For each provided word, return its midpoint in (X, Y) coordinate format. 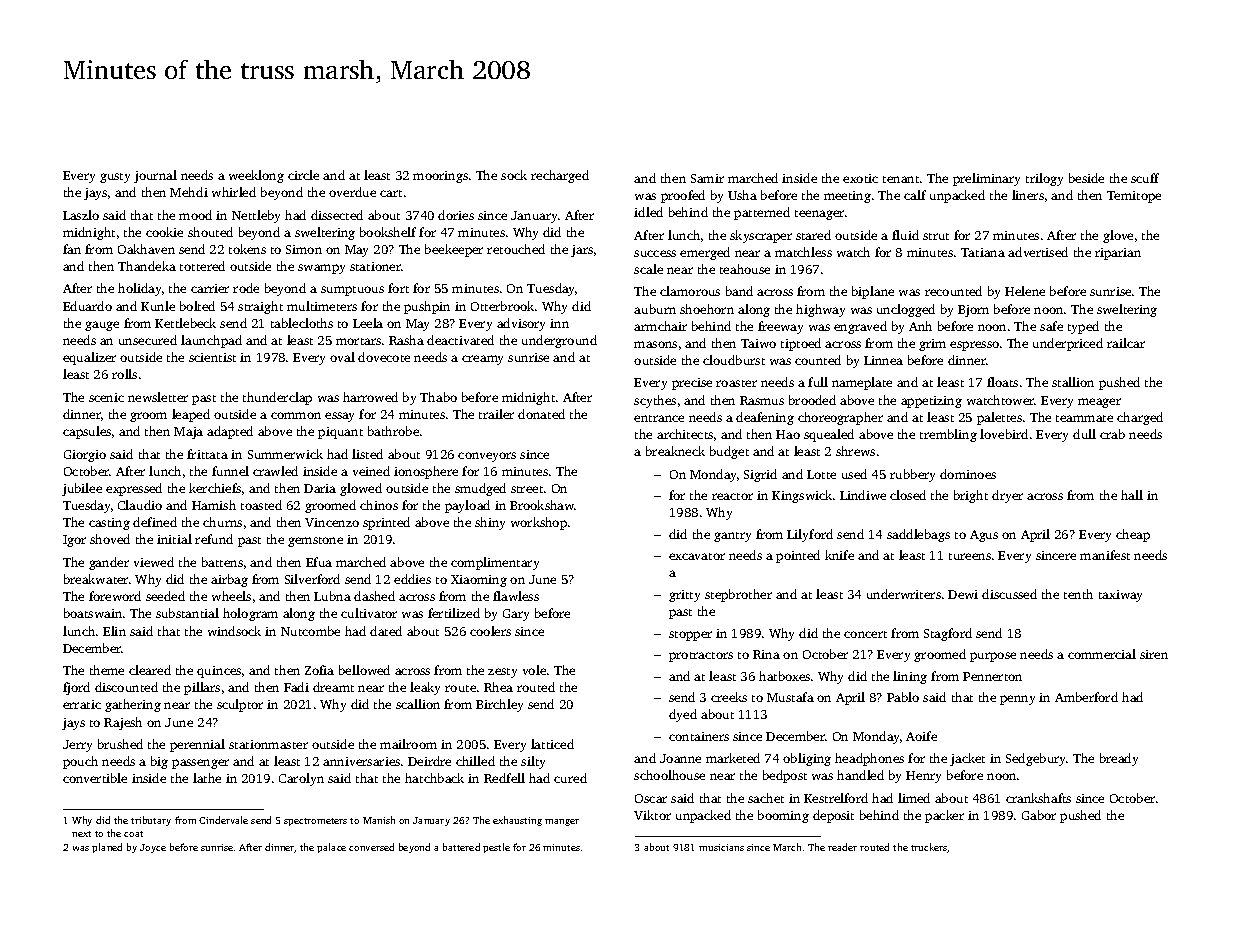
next (81, 834)
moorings (440, 177)
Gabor (1039, 815)
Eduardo (87, 306)
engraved (860, 327)
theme (107, 670)
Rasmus (762, 400)
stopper (690, 636)
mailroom (408, 744)
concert (865, 634)
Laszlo (81, 215)
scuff (1145, 178)
